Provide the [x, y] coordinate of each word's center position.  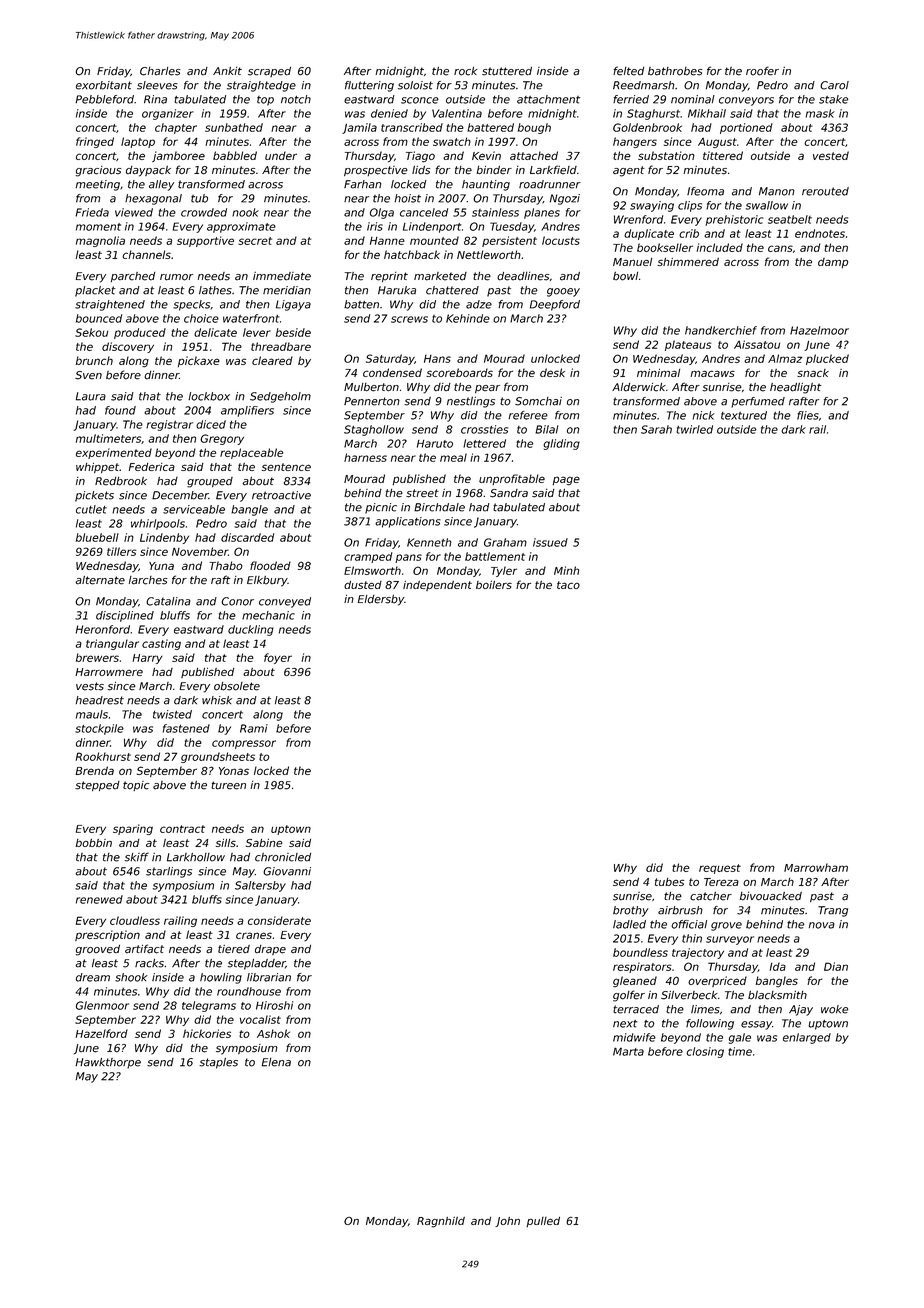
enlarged [807, 1038]
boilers [494, 585]
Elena [276, 1062]
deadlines [523, 276]
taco [568, 585]
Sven [88, 375]
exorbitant [104, 85]
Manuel [632, 262]
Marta [628, 1051]
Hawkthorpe [108, 1063]
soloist [415, 85]
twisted [172, 714]
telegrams [209, 1006]
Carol [834, 85]
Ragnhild [441, 1222]
